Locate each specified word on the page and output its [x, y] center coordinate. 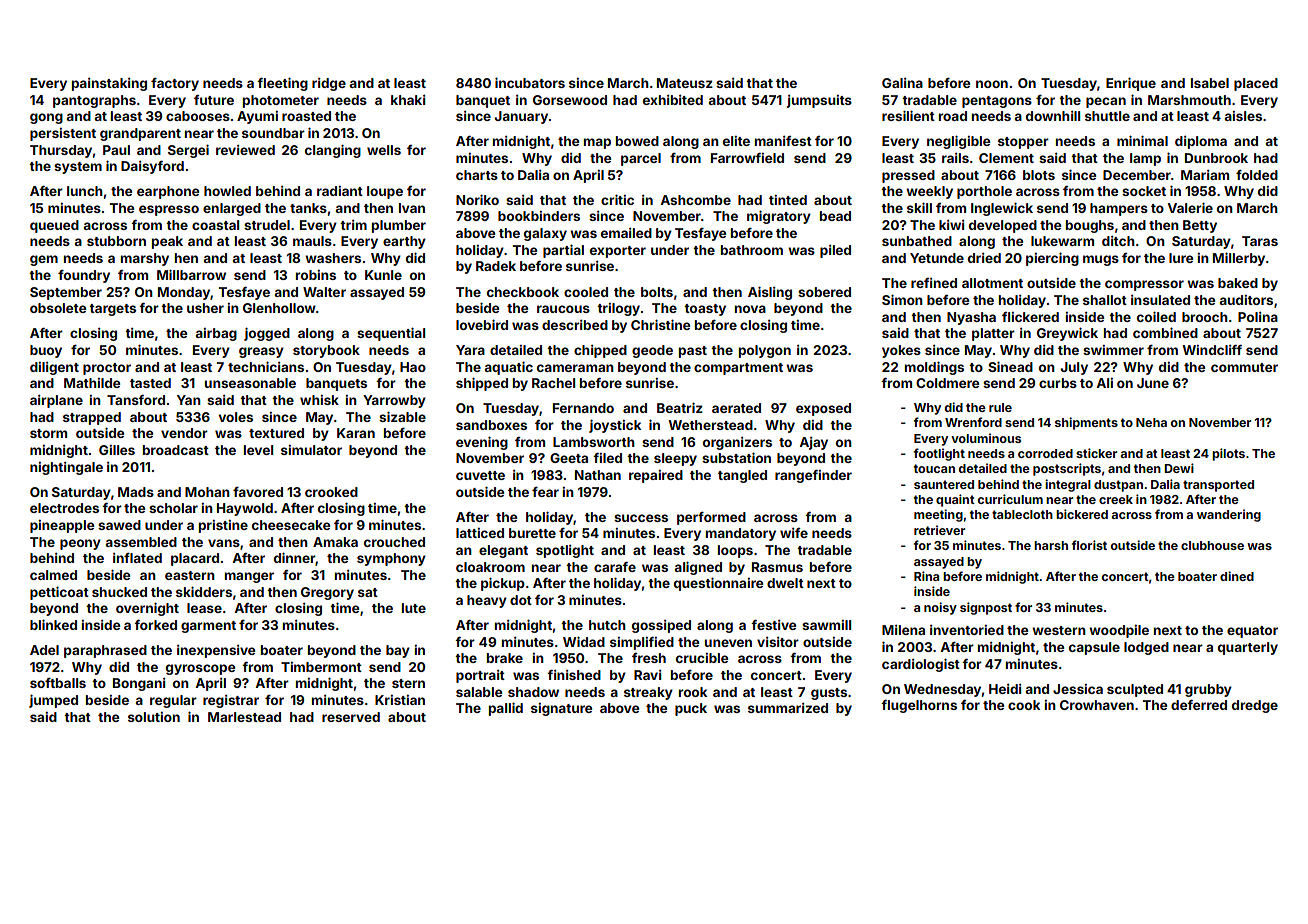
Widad [584, 641]
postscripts [1067, 469]
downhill [1053, 116]
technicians [266, 366]
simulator [311, 450]
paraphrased [105, 651]
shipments [1086, 423]
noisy [940, 608]
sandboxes [491, 425]
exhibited [673, 100]
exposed [823, 409]
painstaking [109, 84]
